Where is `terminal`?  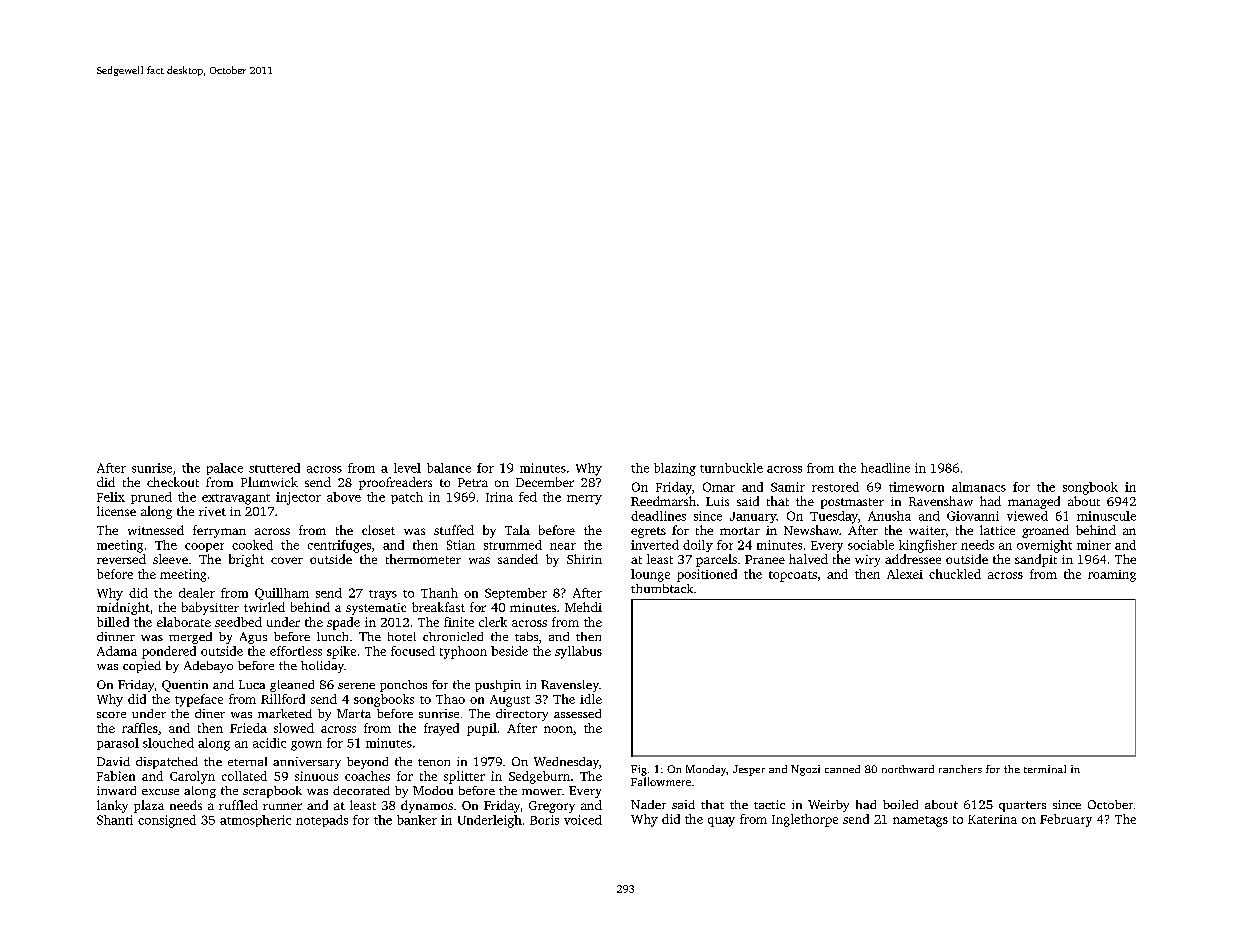 terminal is located at coordinates (1045, 769).
